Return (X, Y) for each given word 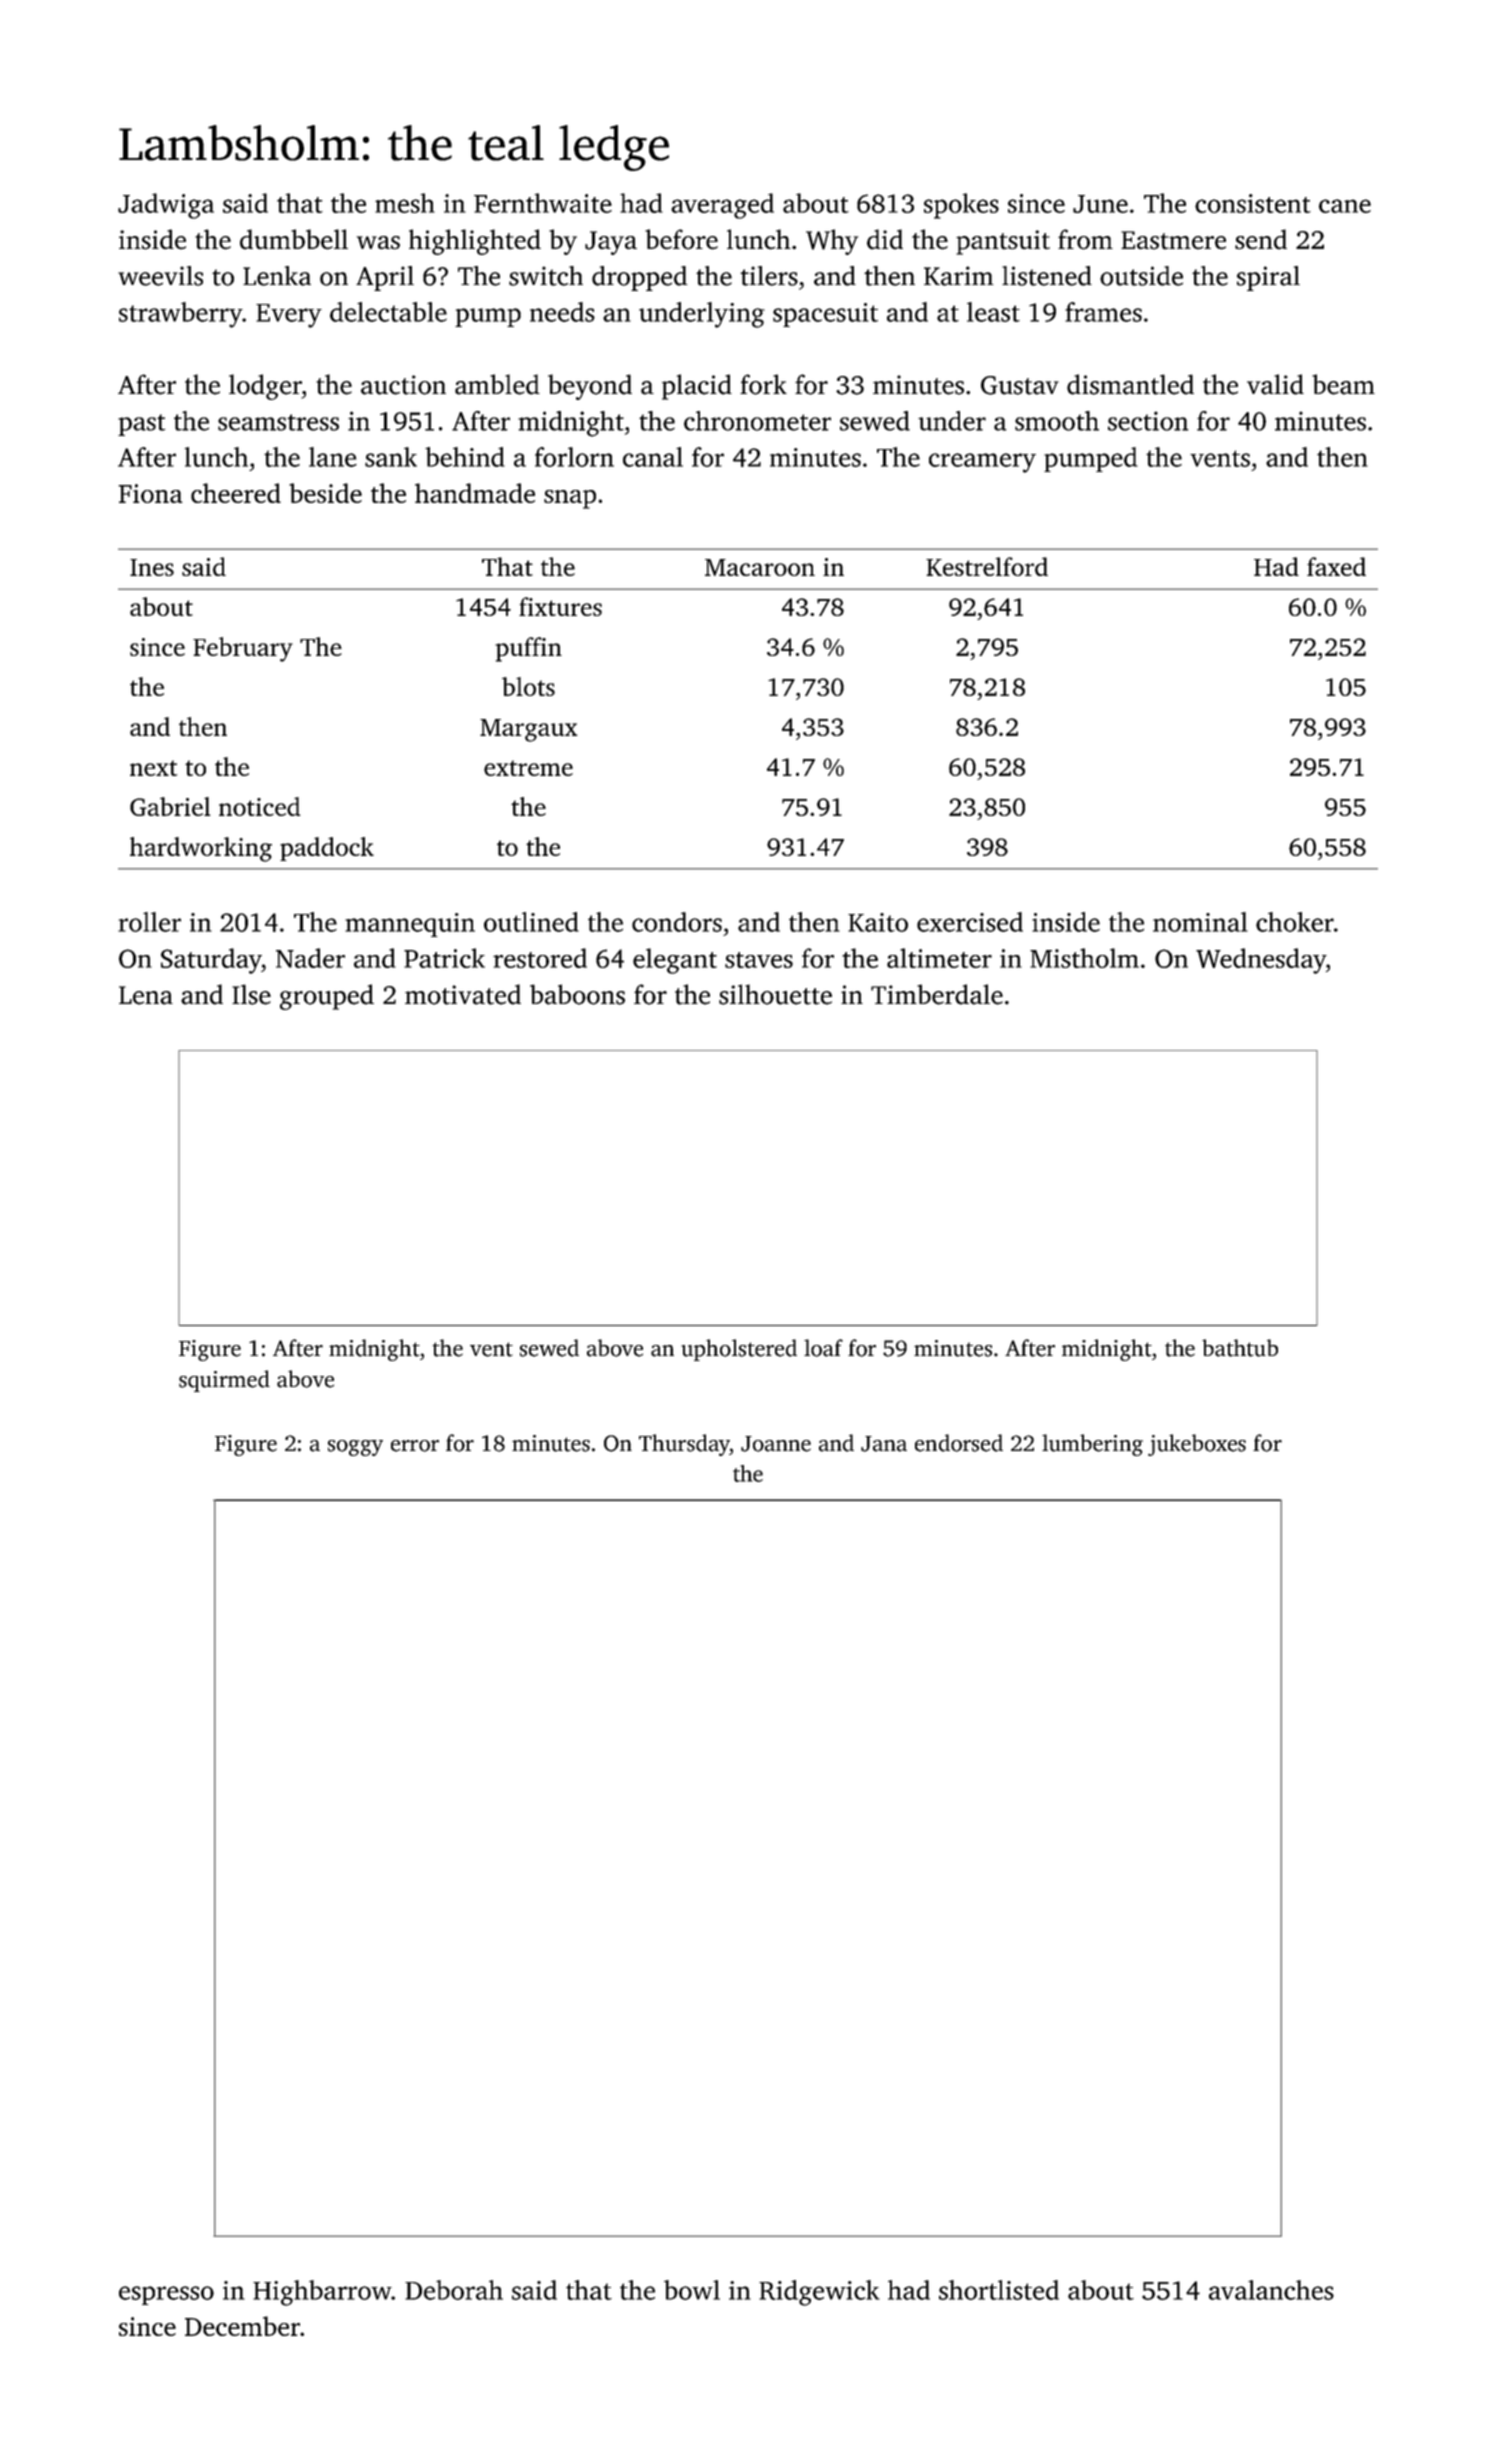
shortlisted (999, 2290)
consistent (1253, 203)
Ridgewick (819, 2293)
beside (325, 493)
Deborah (454, 2290)
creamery (982, 463)
